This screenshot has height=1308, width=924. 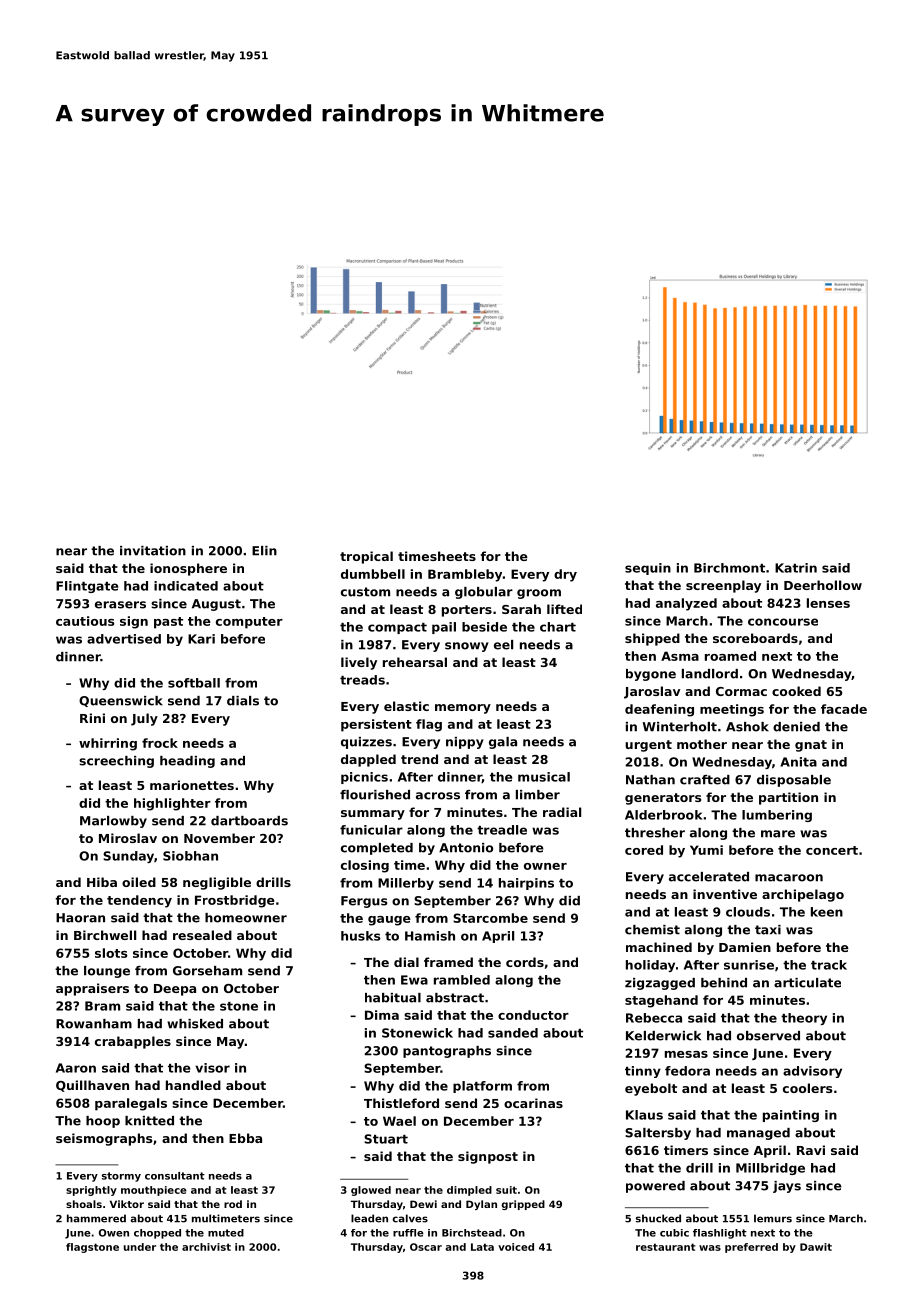 What do you see at coordinates (366, 557) in the screenshot?
I see `tropical` at bounding box center [366, 557].
